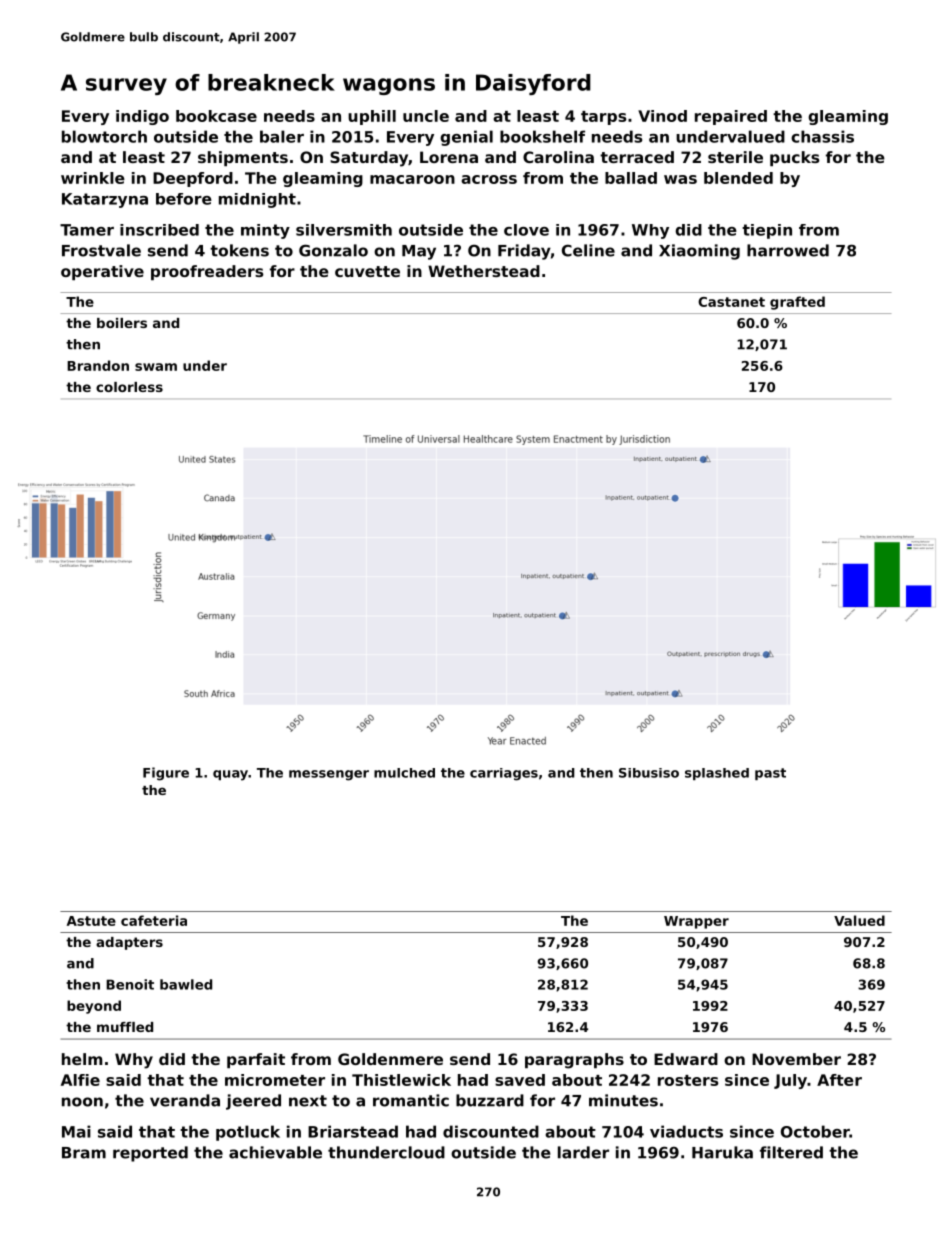  Describe the element at coordinates (257, 200) in the screenshot. I see `midnight` at that location.
